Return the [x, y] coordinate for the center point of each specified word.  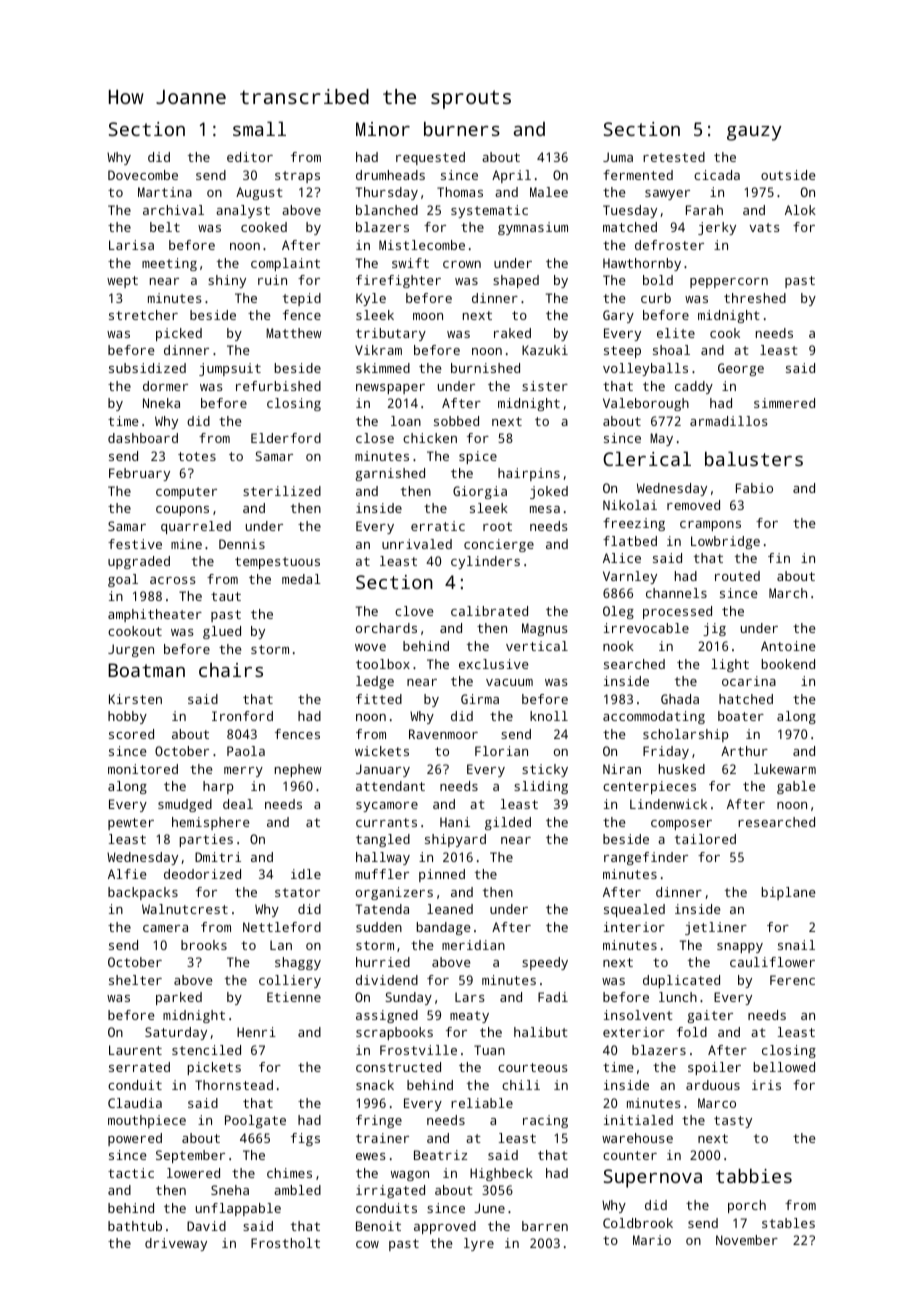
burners [462, 128]
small [259, 128]
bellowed [784, 1067]
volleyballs [645, 369]
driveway [176, 1244]
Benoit [378, 1226]
